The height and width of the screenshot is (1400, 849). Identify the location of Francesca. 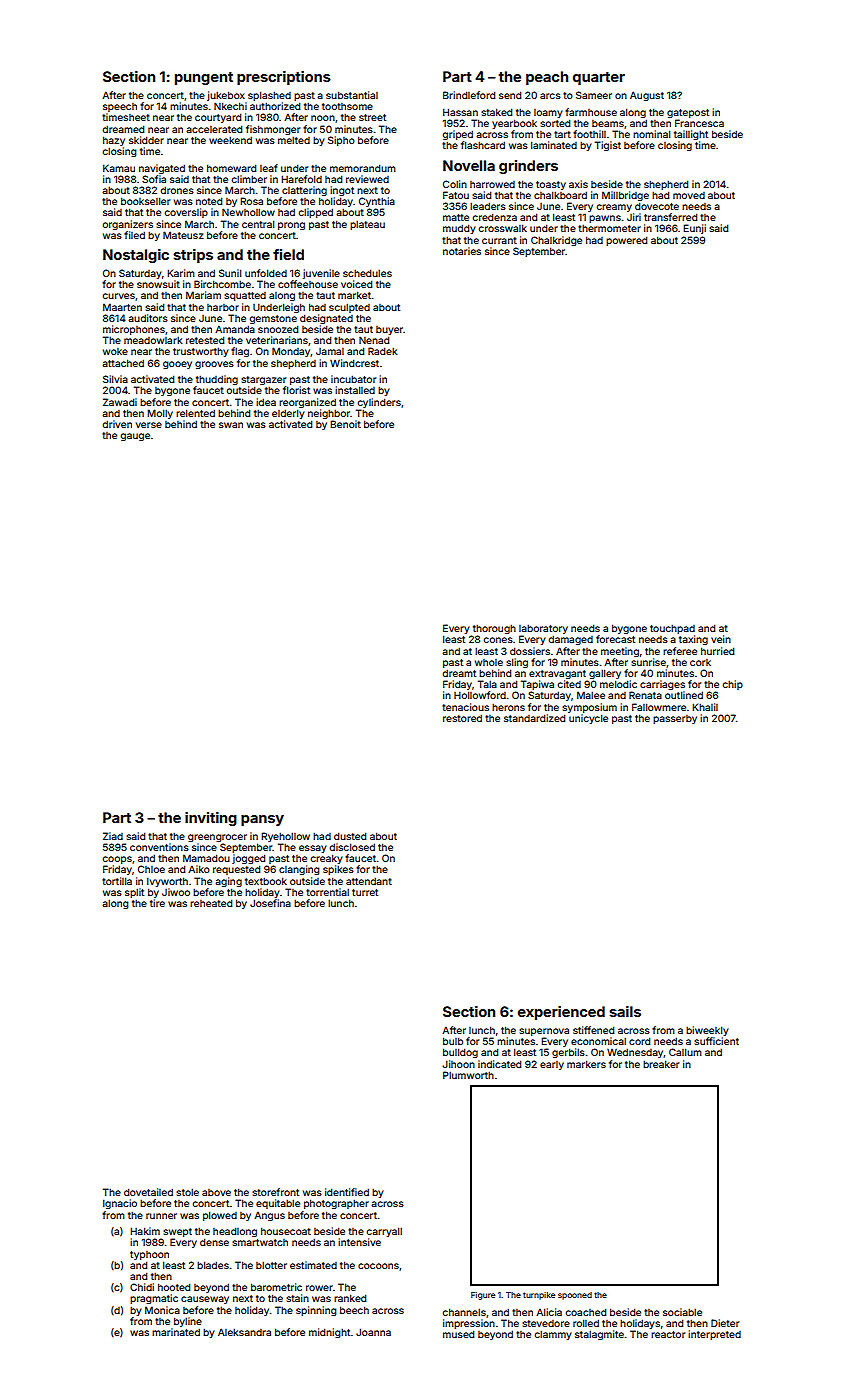
(699, 123).
